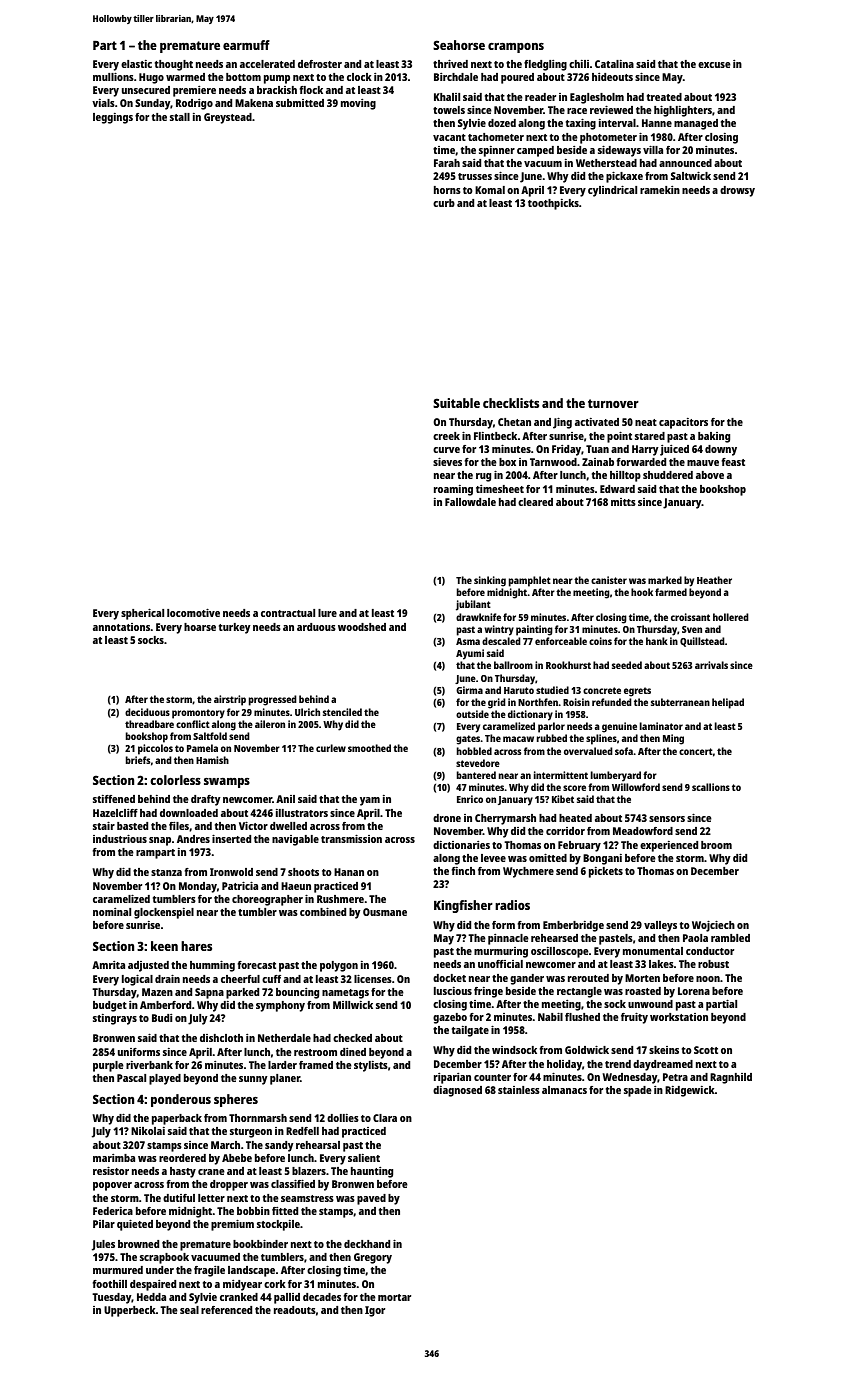 The width and height of the document is (849, 1400). Describe the element at coordinates (473, 605) in the document. I see `jubilant` at that location.
